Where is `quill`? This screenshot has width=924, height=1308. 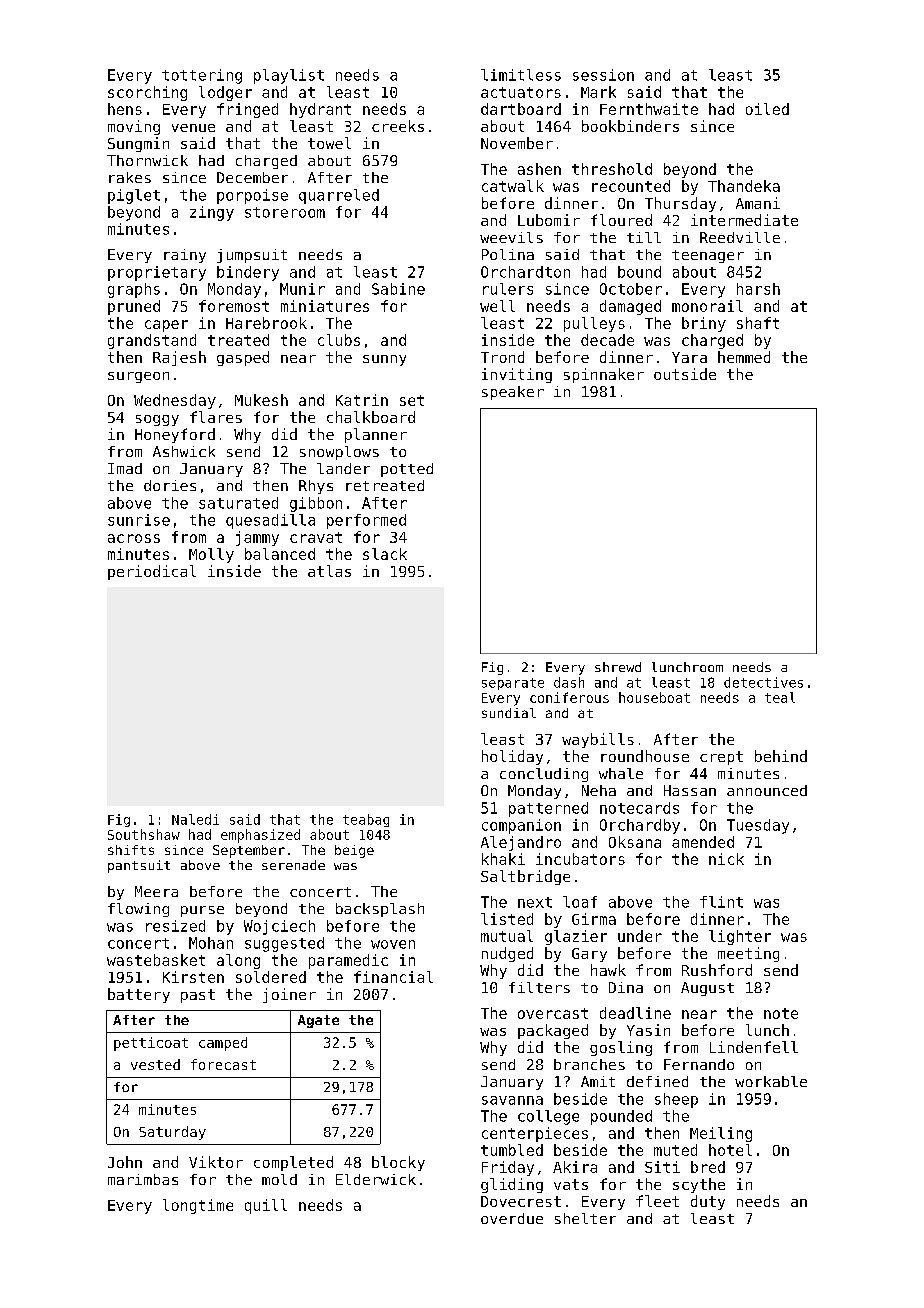 quill is located at coordinates (266, 1206).
